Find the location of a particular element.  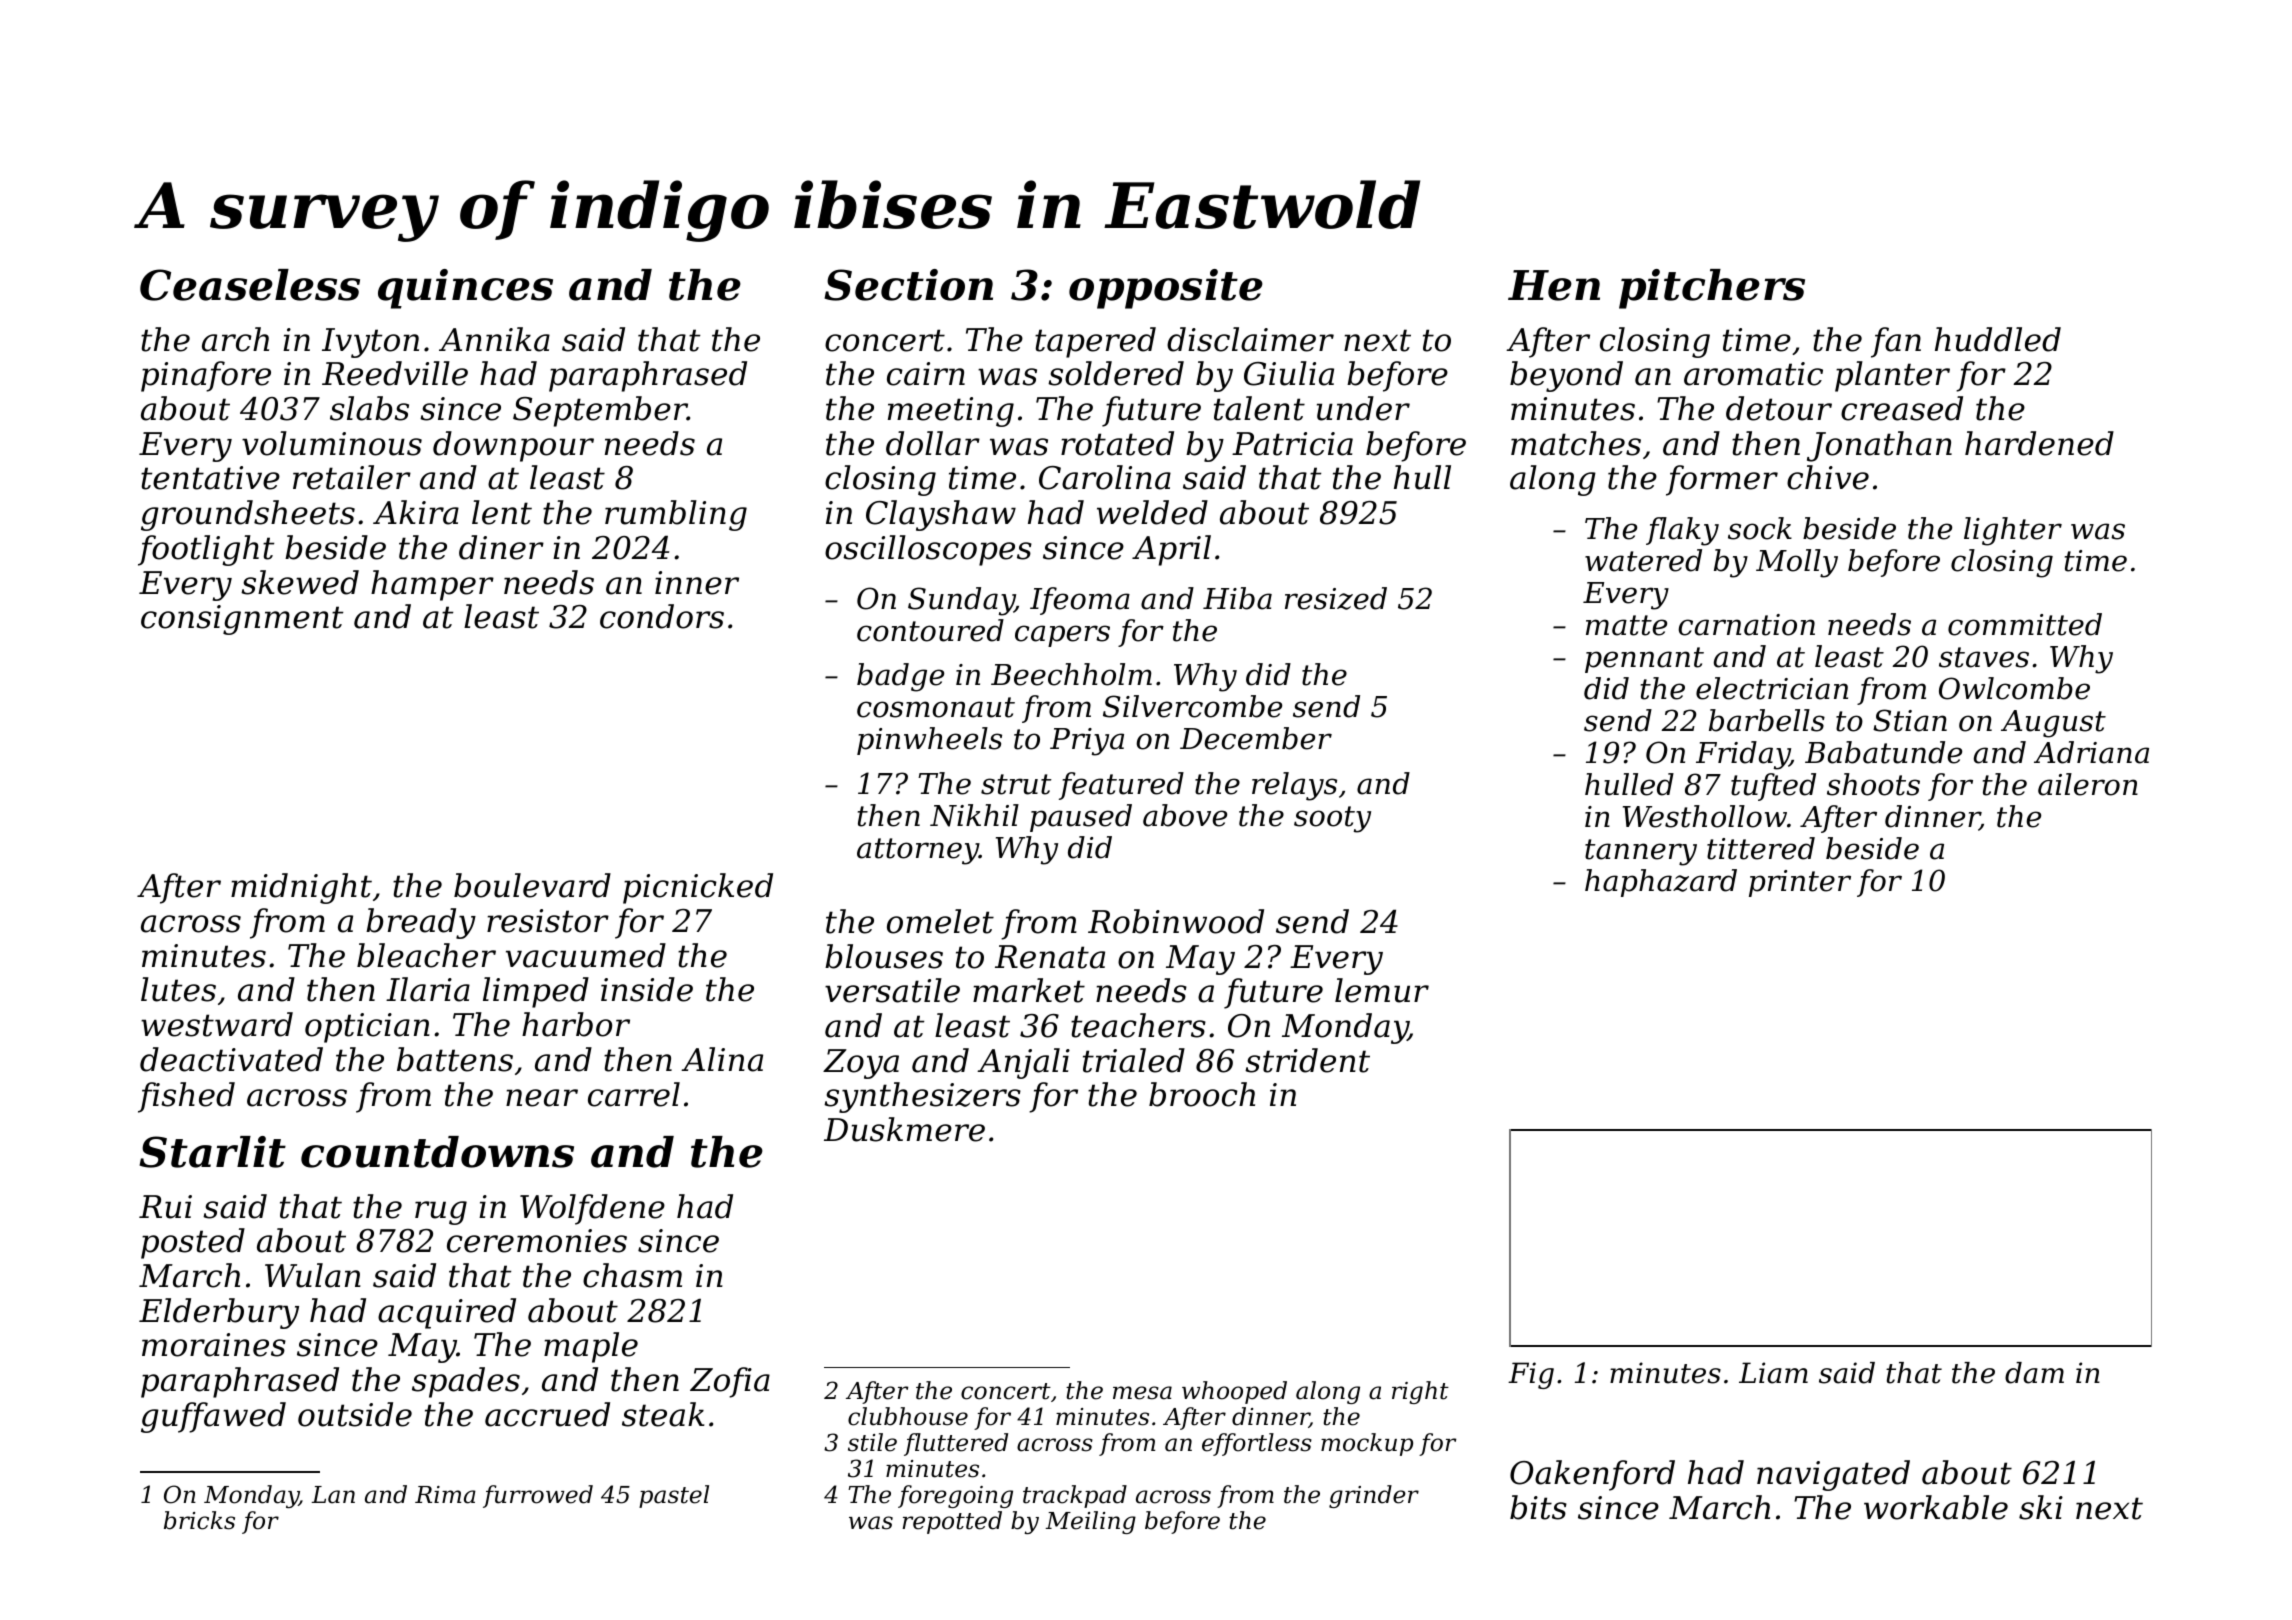

Zofia is located at coordinates (730, 1382).
